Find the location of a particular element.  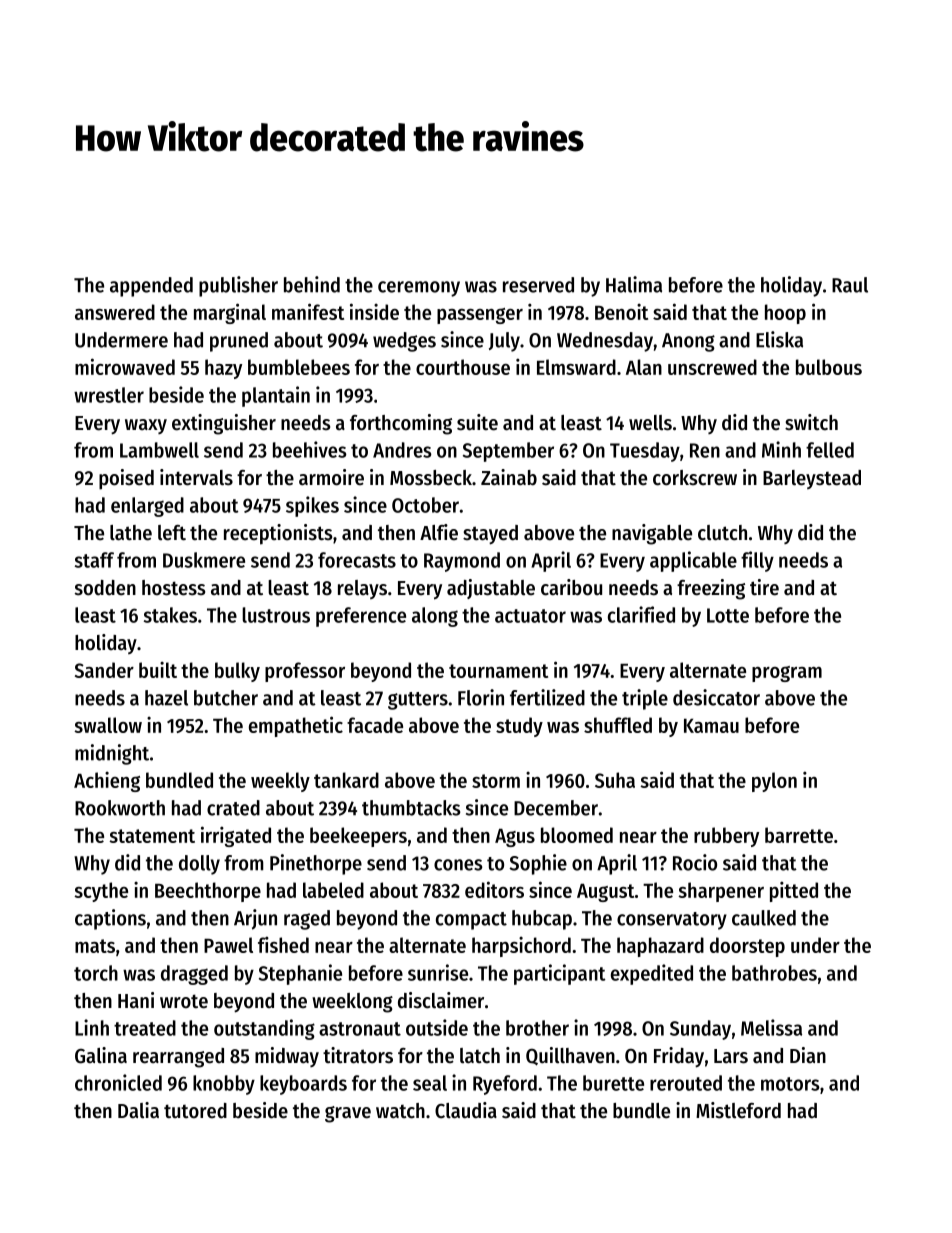

captions is located at coordinates (110, 919).
